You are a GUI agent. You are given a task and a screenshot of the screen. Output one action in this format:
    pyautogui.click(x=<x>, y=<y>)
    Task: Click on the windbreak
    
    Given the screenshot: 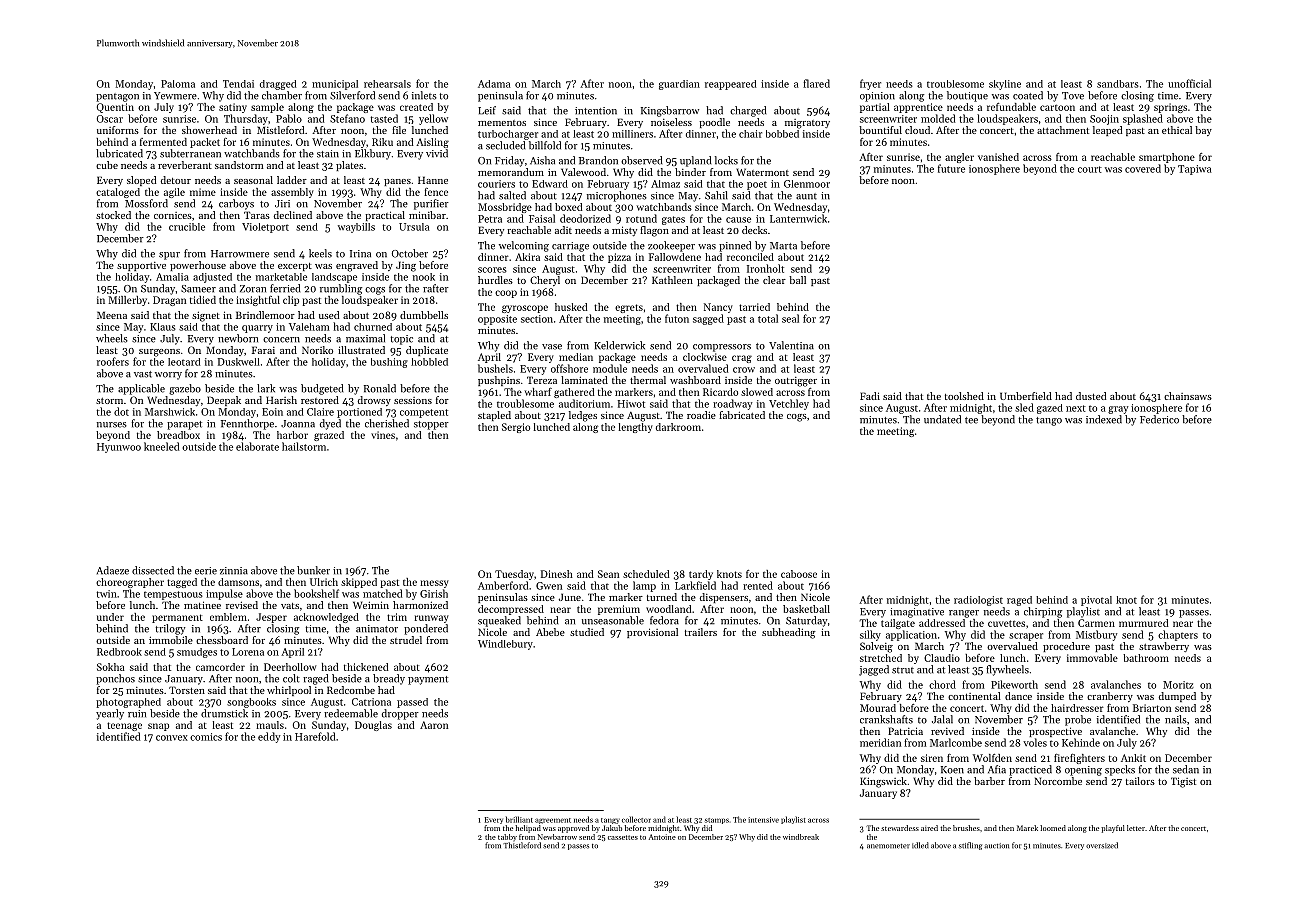 What is the action you would take?
    pyautogui.click(x=801, y=837)
